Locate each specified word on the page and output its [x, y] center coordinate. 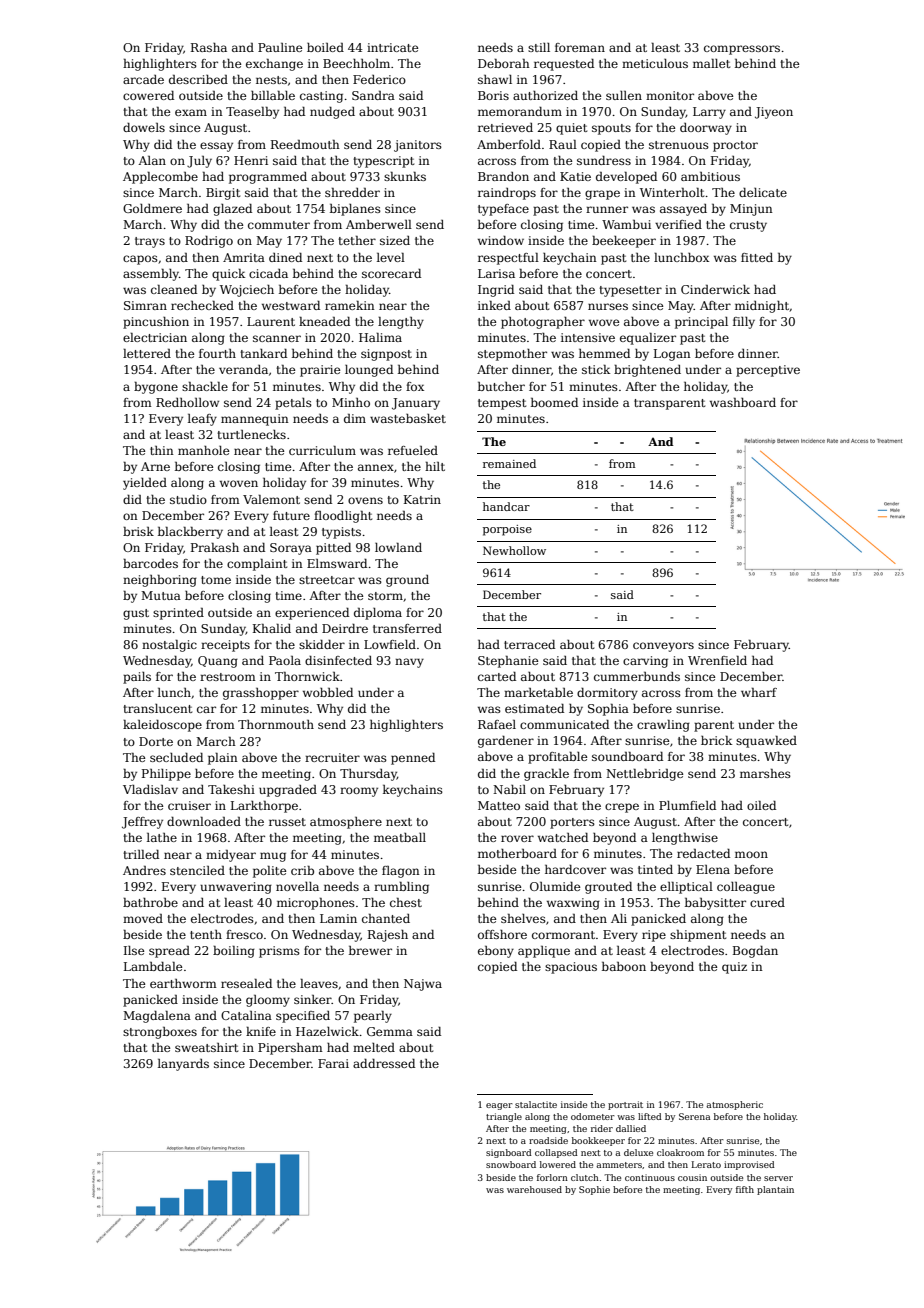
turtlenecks [251, 434]
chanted [386, 918]
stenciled [197, 870]
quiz [734, 968]
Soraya [291, 549]
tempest [502, 404]
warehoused [534, 1189]
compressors [742, 50]
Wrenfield [717, 660]
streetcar [327, 580]
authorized [545, 95]
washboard [743, 402]
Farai [333, 1063]
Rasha [209, 47]
